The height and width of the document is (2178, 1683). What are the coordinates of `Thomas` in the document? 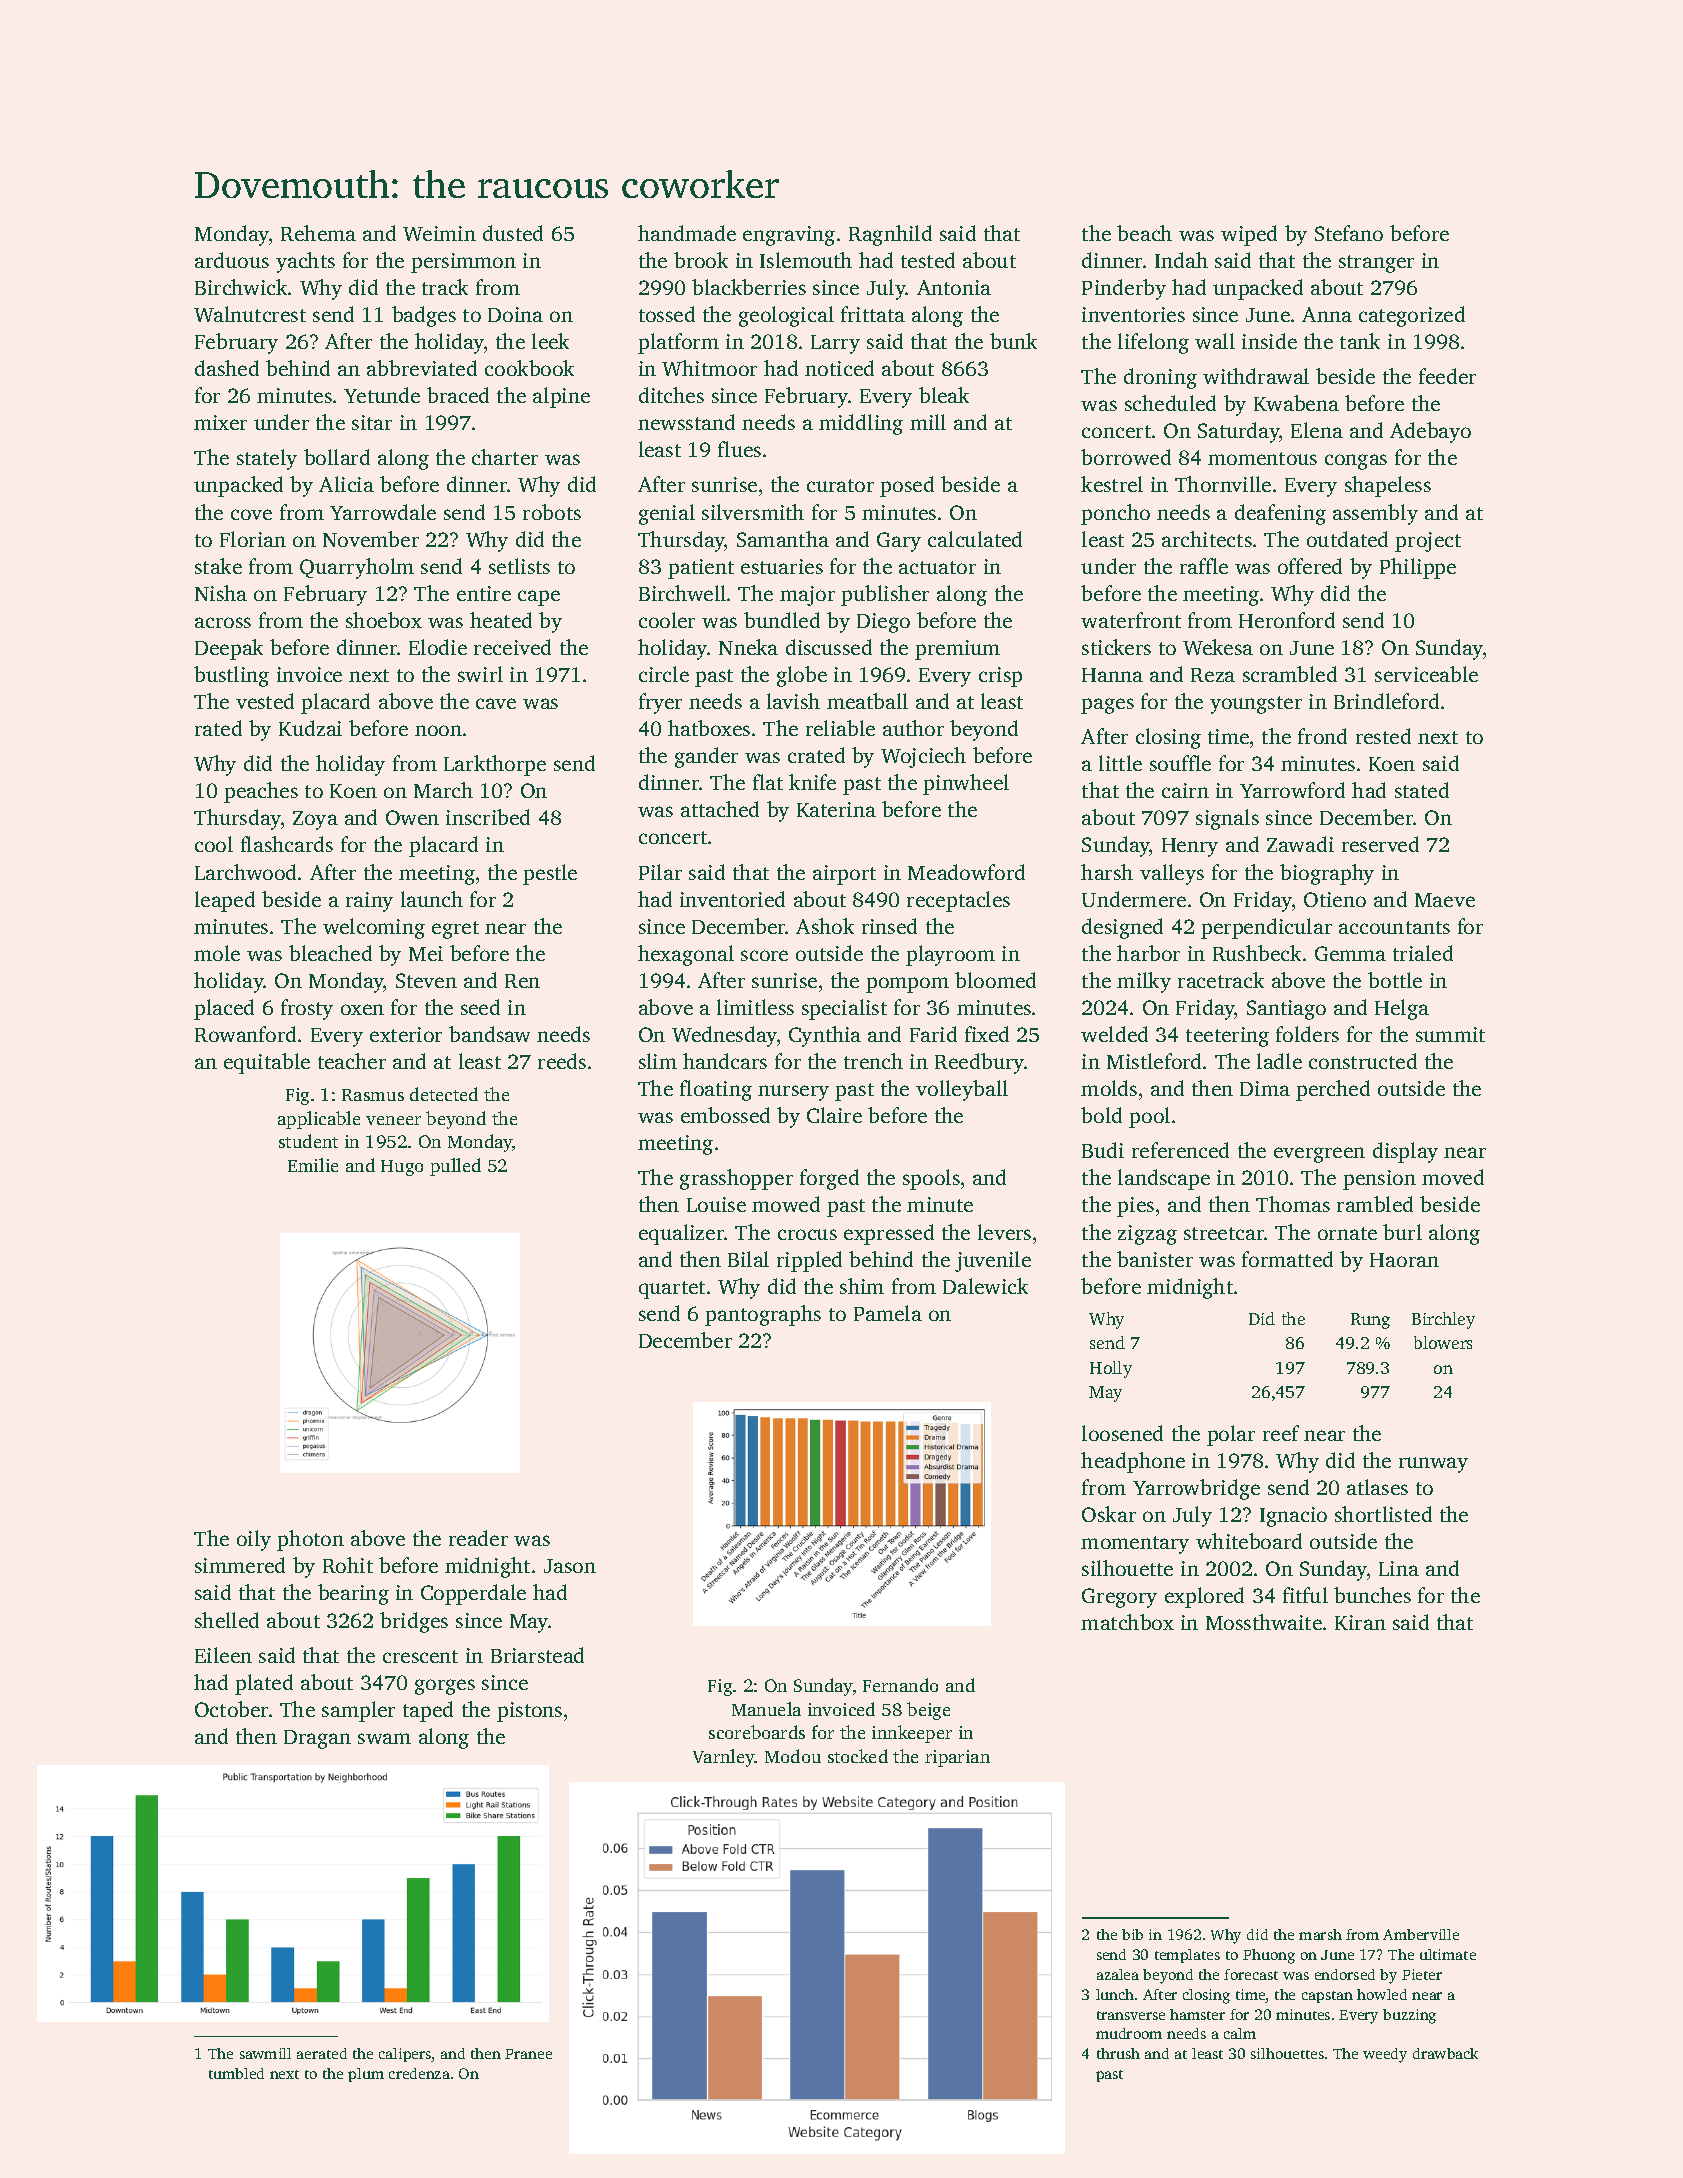 It's located at (1293, 1204).
